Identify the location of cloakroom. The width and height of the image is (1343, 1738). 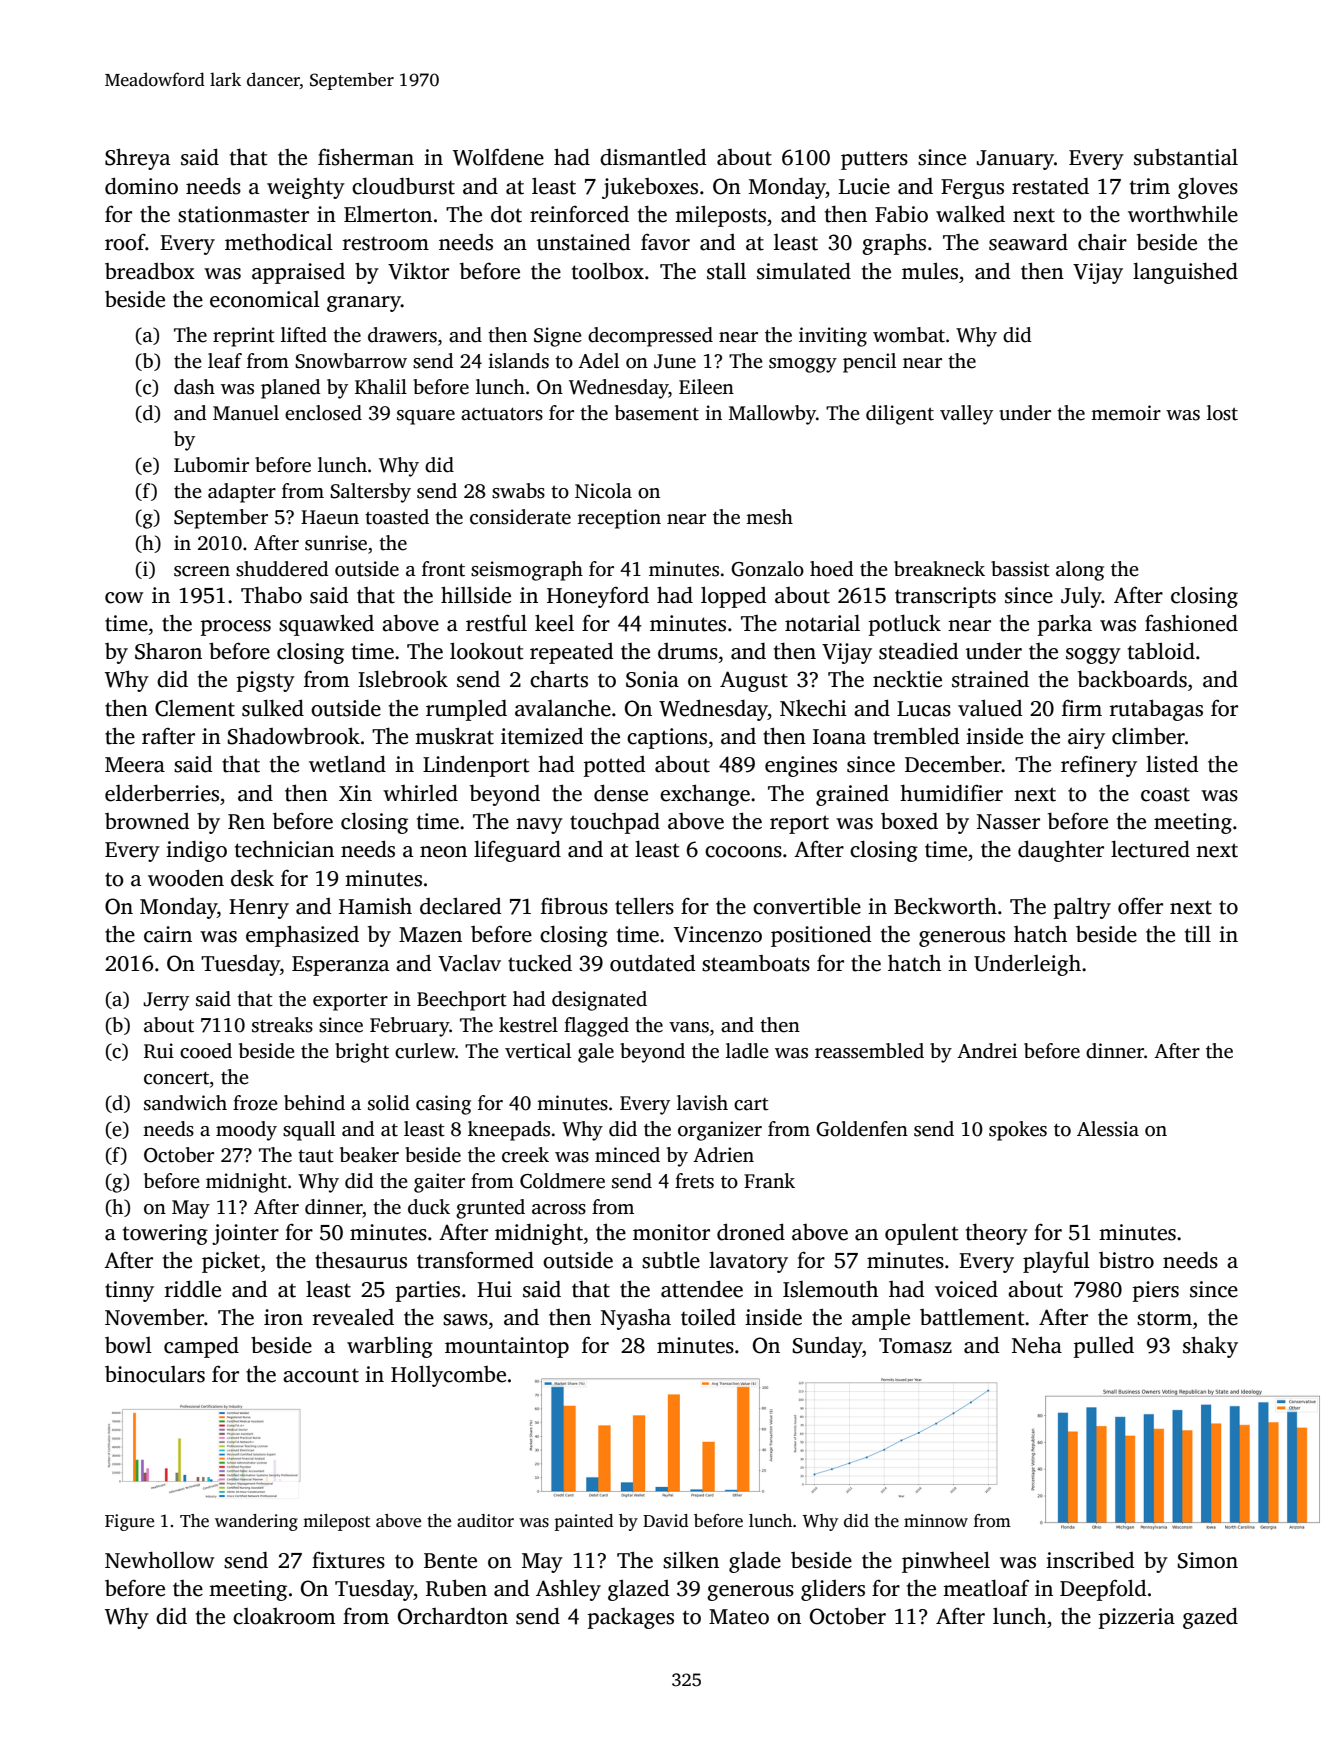
(284, 1616).
